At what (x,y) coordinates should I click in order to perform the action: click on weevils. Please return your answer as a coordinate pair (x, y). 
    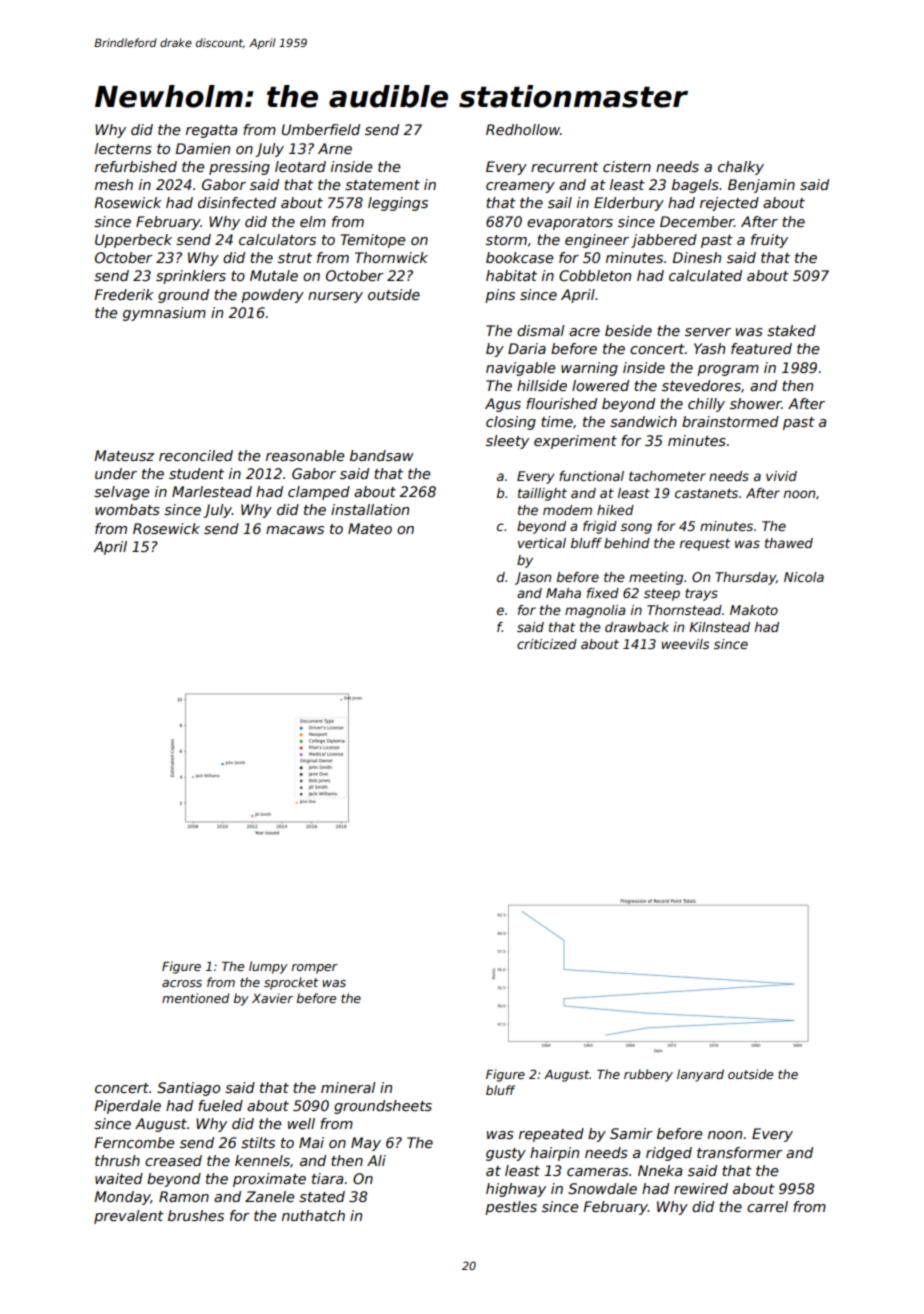
    Looking at the image, I should click on (685, 644).
